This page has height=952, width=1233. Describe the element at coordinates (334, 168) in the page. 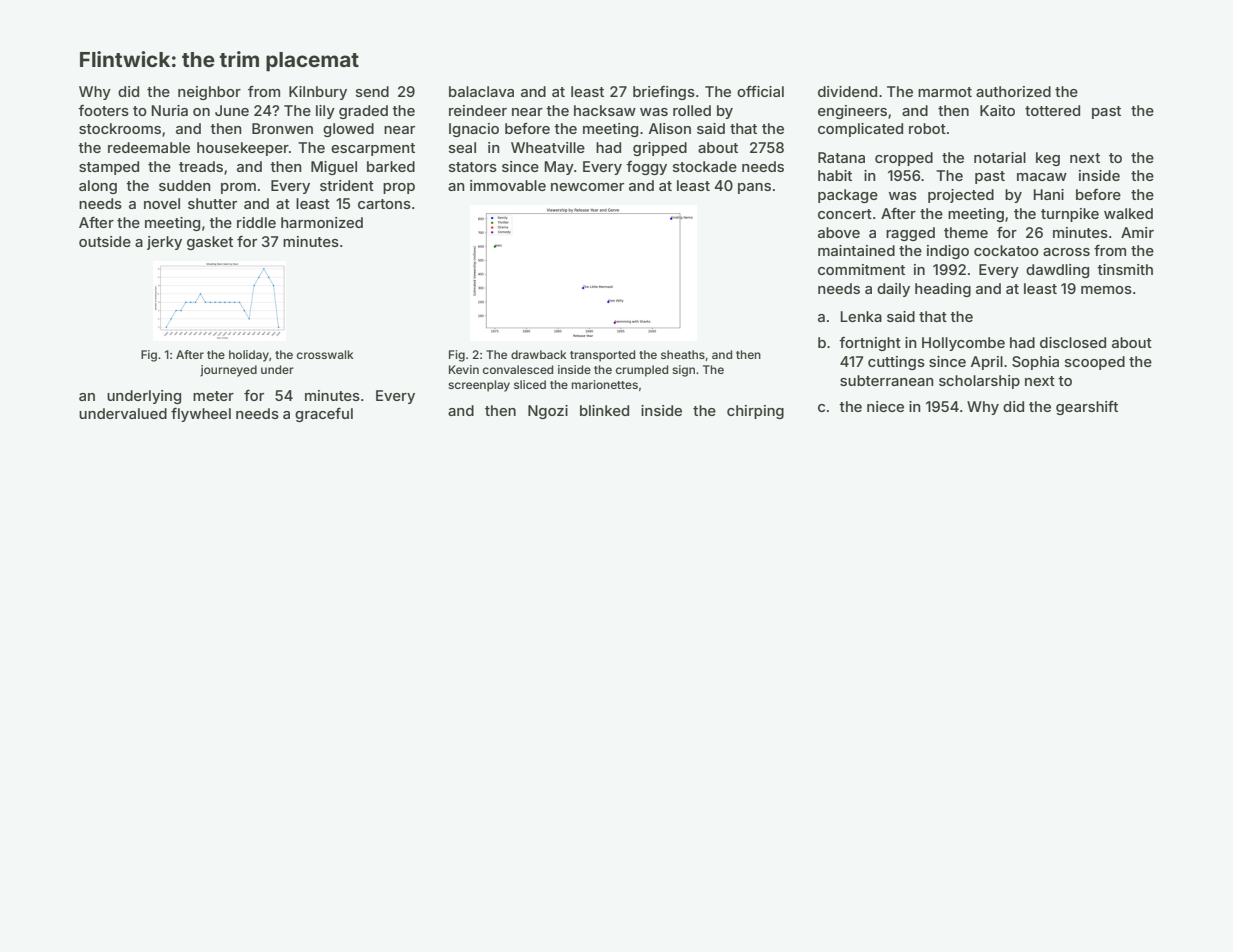

I see `Miguel` at that location.
